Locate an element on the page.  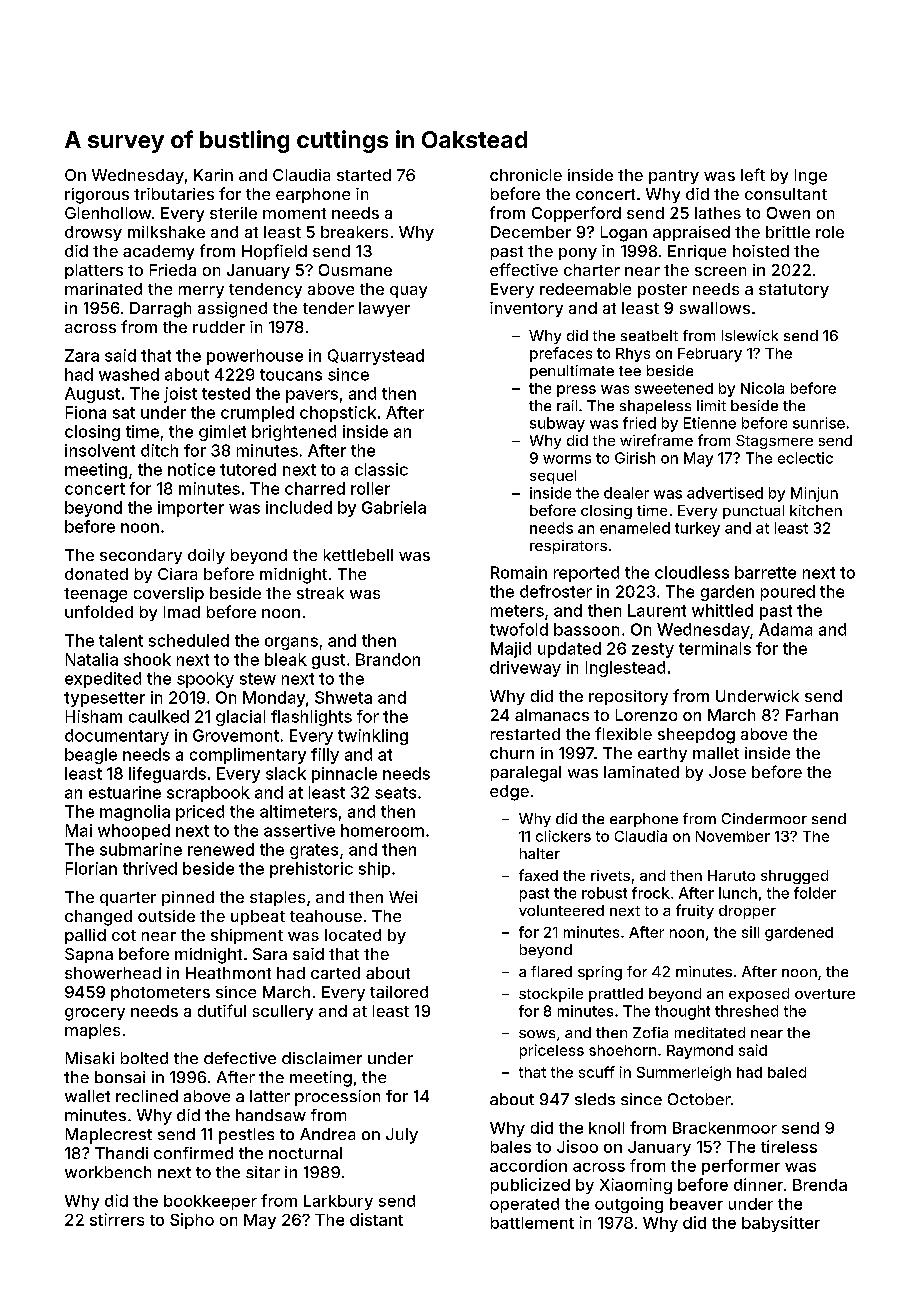
wireframe is located at coordinates (656, 440).
